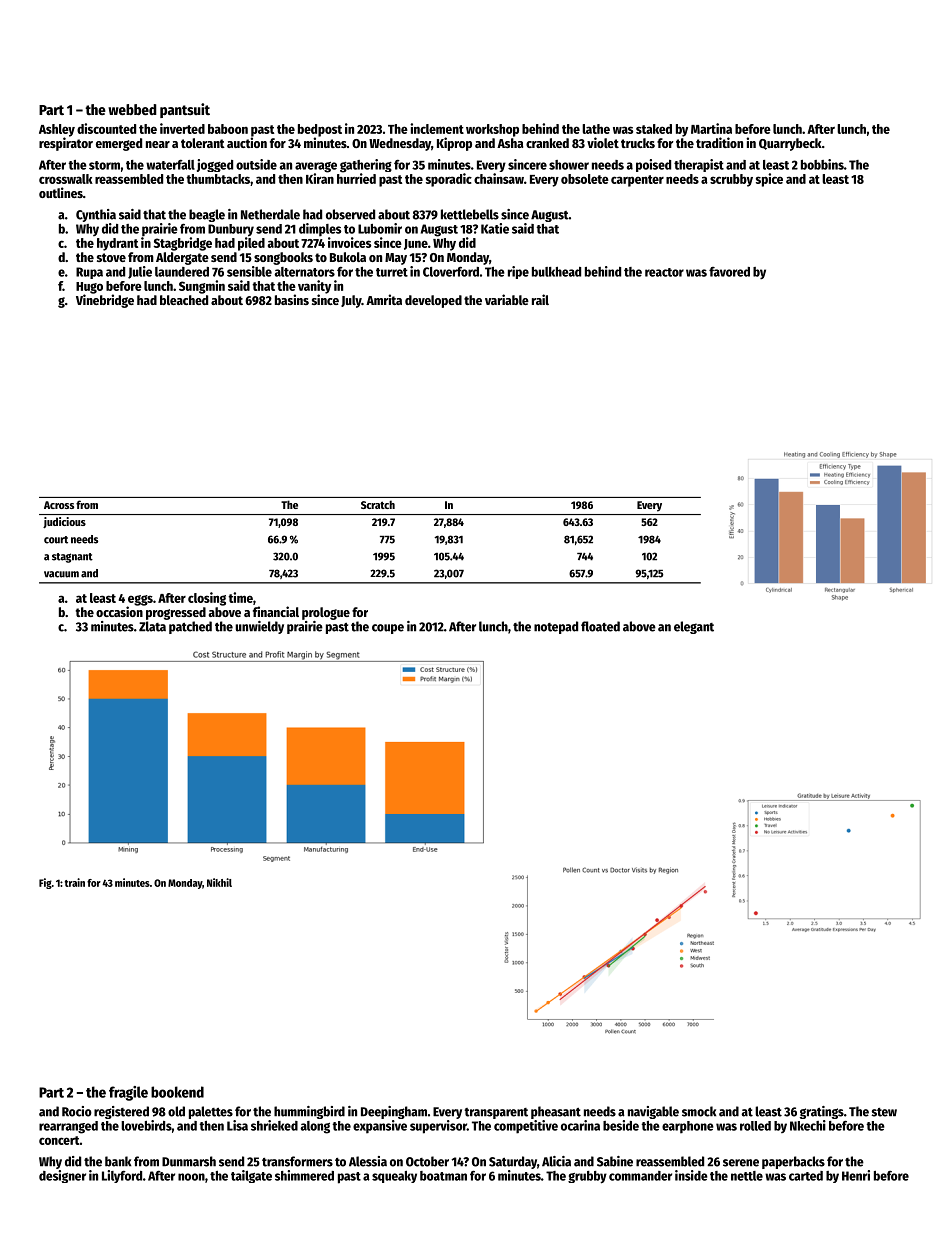  I want to click on smock, so click(699, 1111).
